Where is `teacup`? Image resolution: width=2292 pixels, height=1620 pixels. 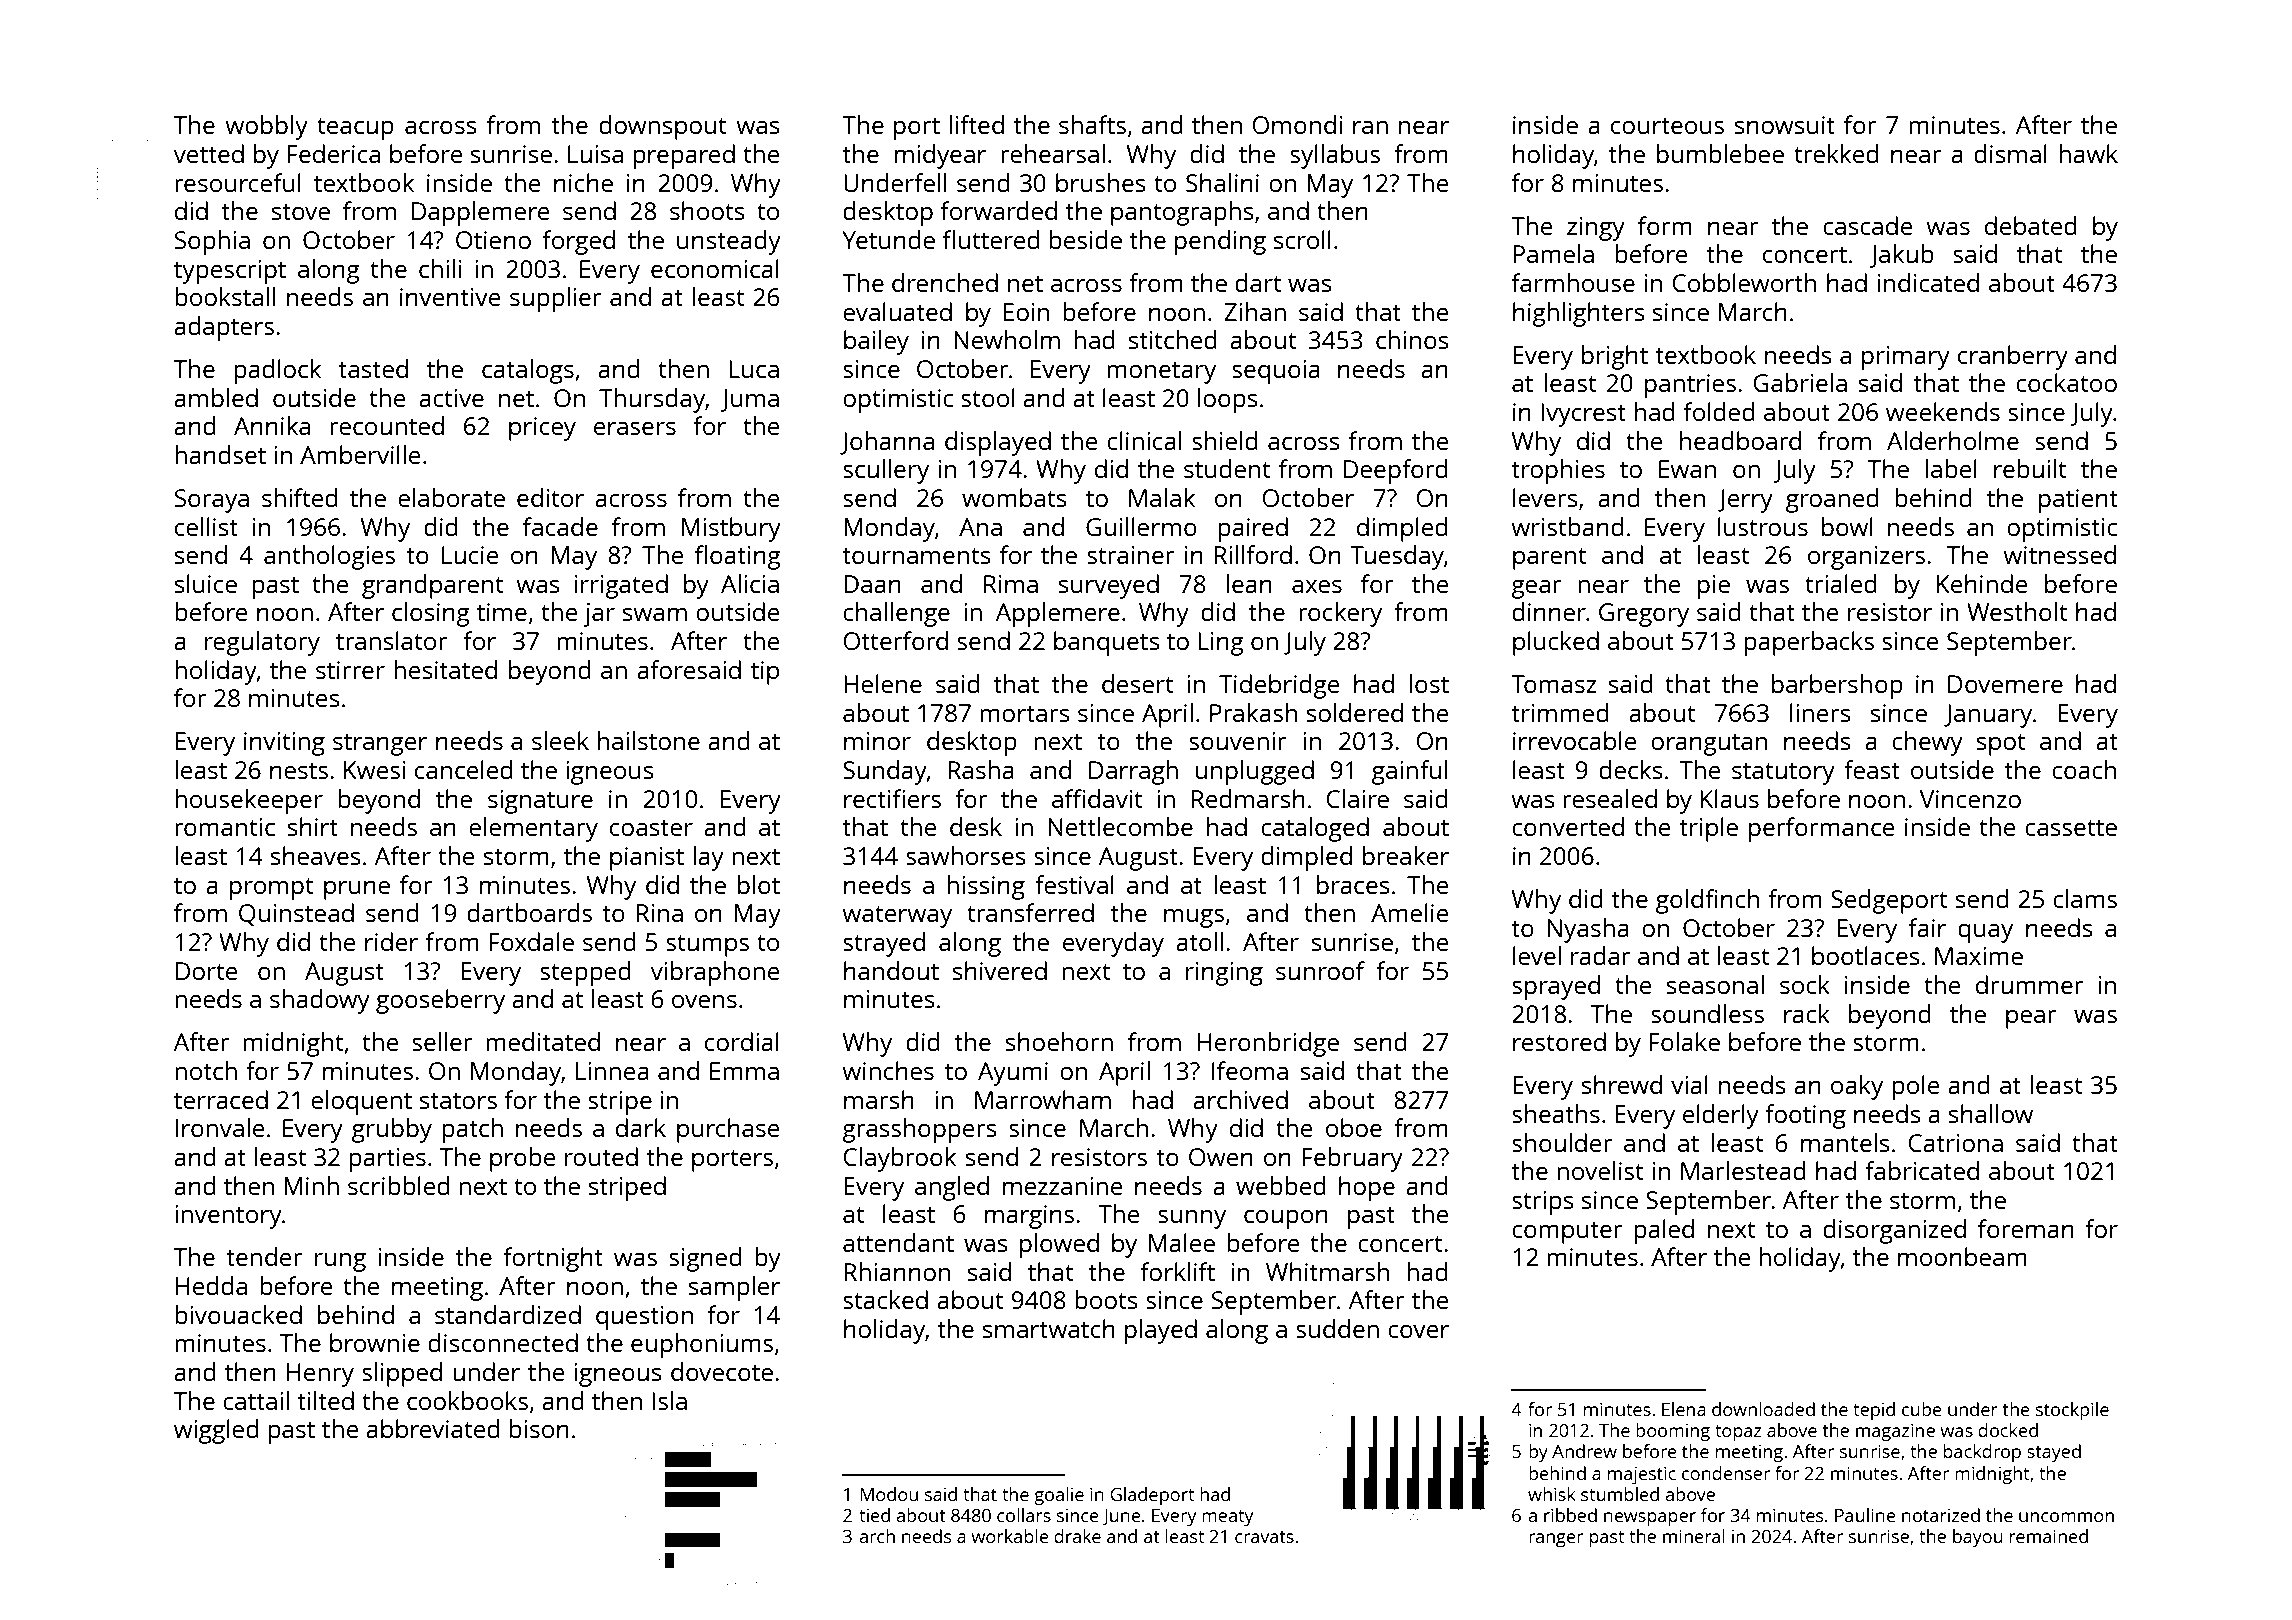 teacup is located at coordinates (355, 128).
